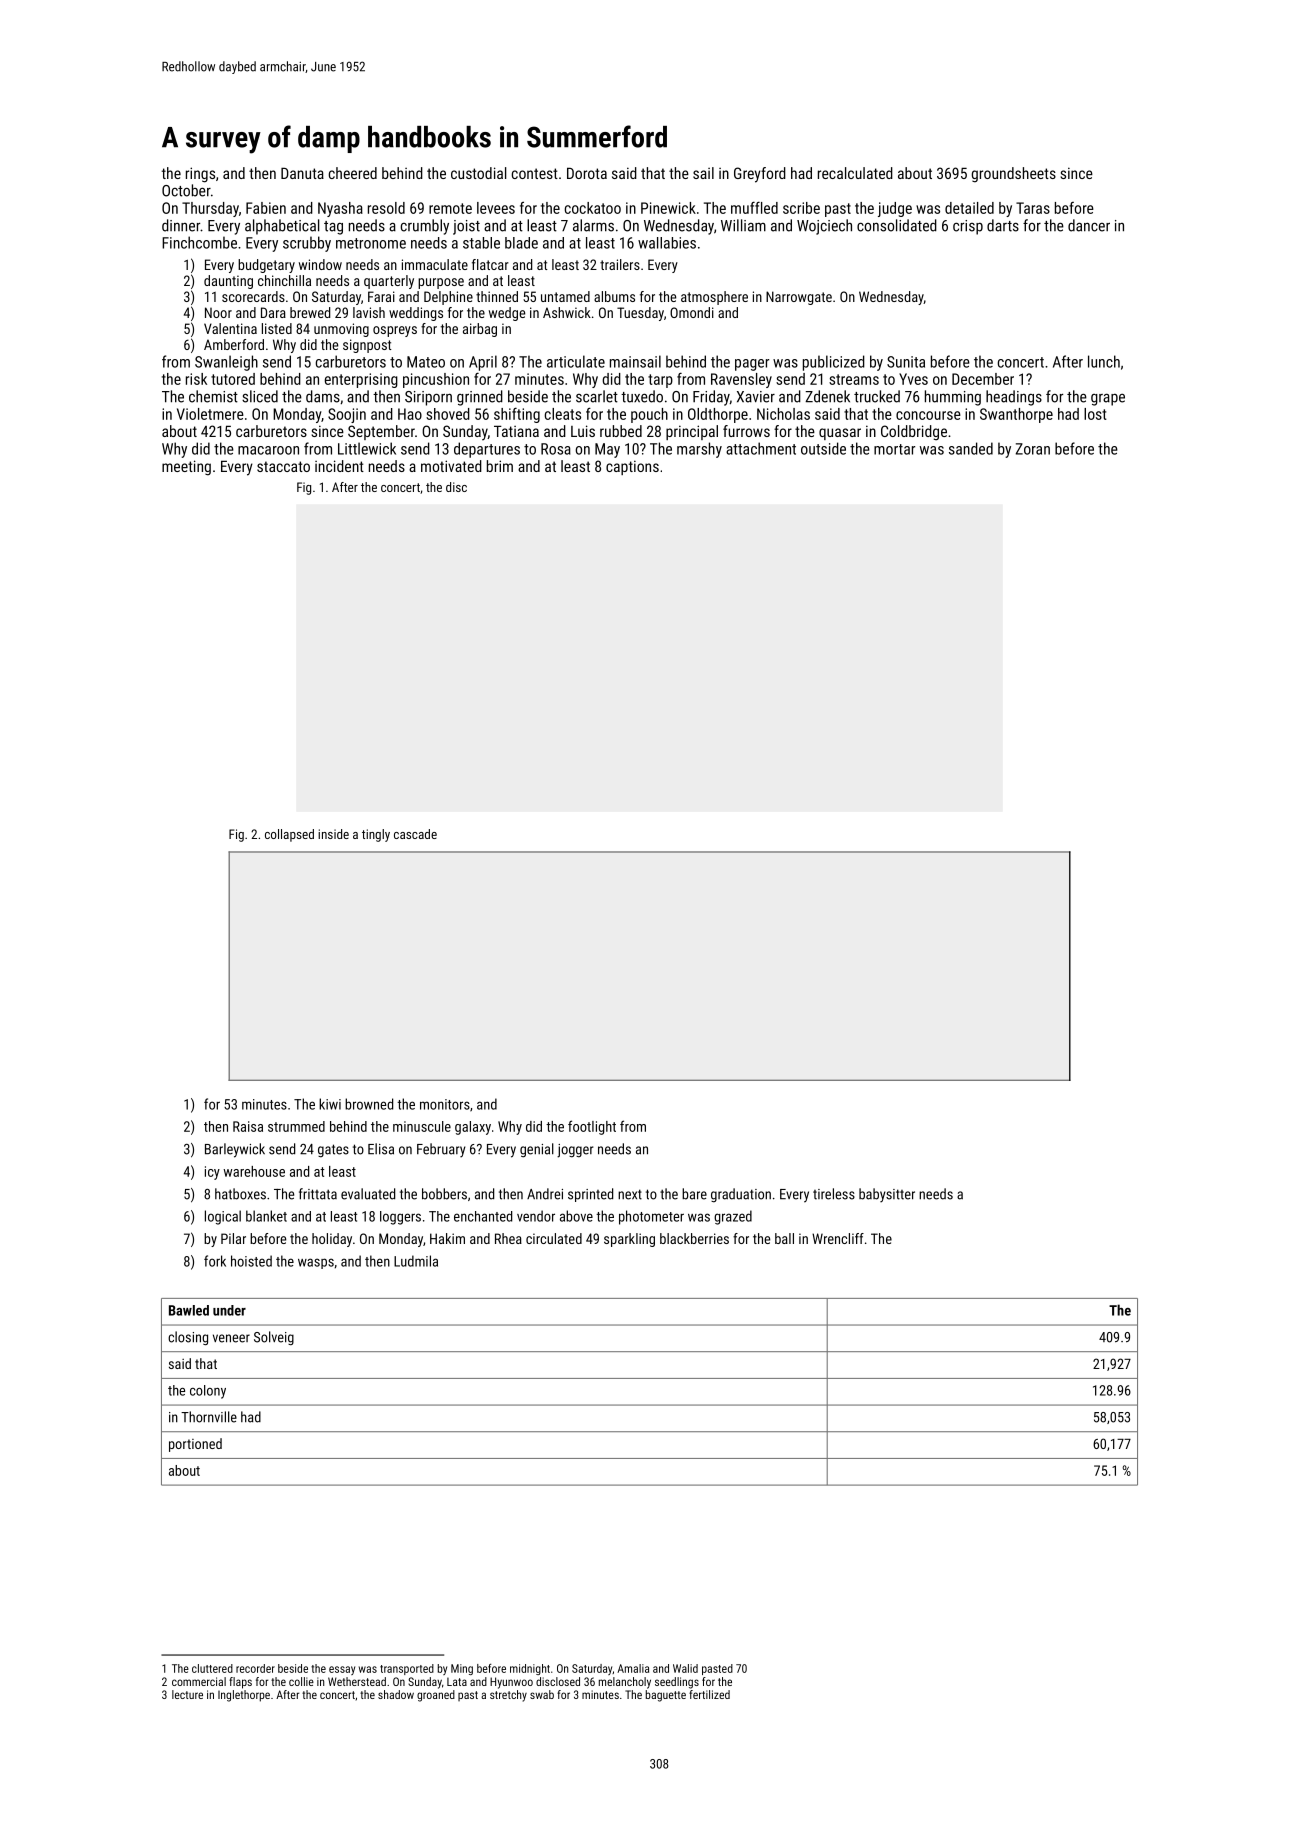 This screenshot has width=1299, height=1838. What do you see at coordinates (685, 1668) in the screenshot?
I see `Walid` at bounding box center [685, 1668].
